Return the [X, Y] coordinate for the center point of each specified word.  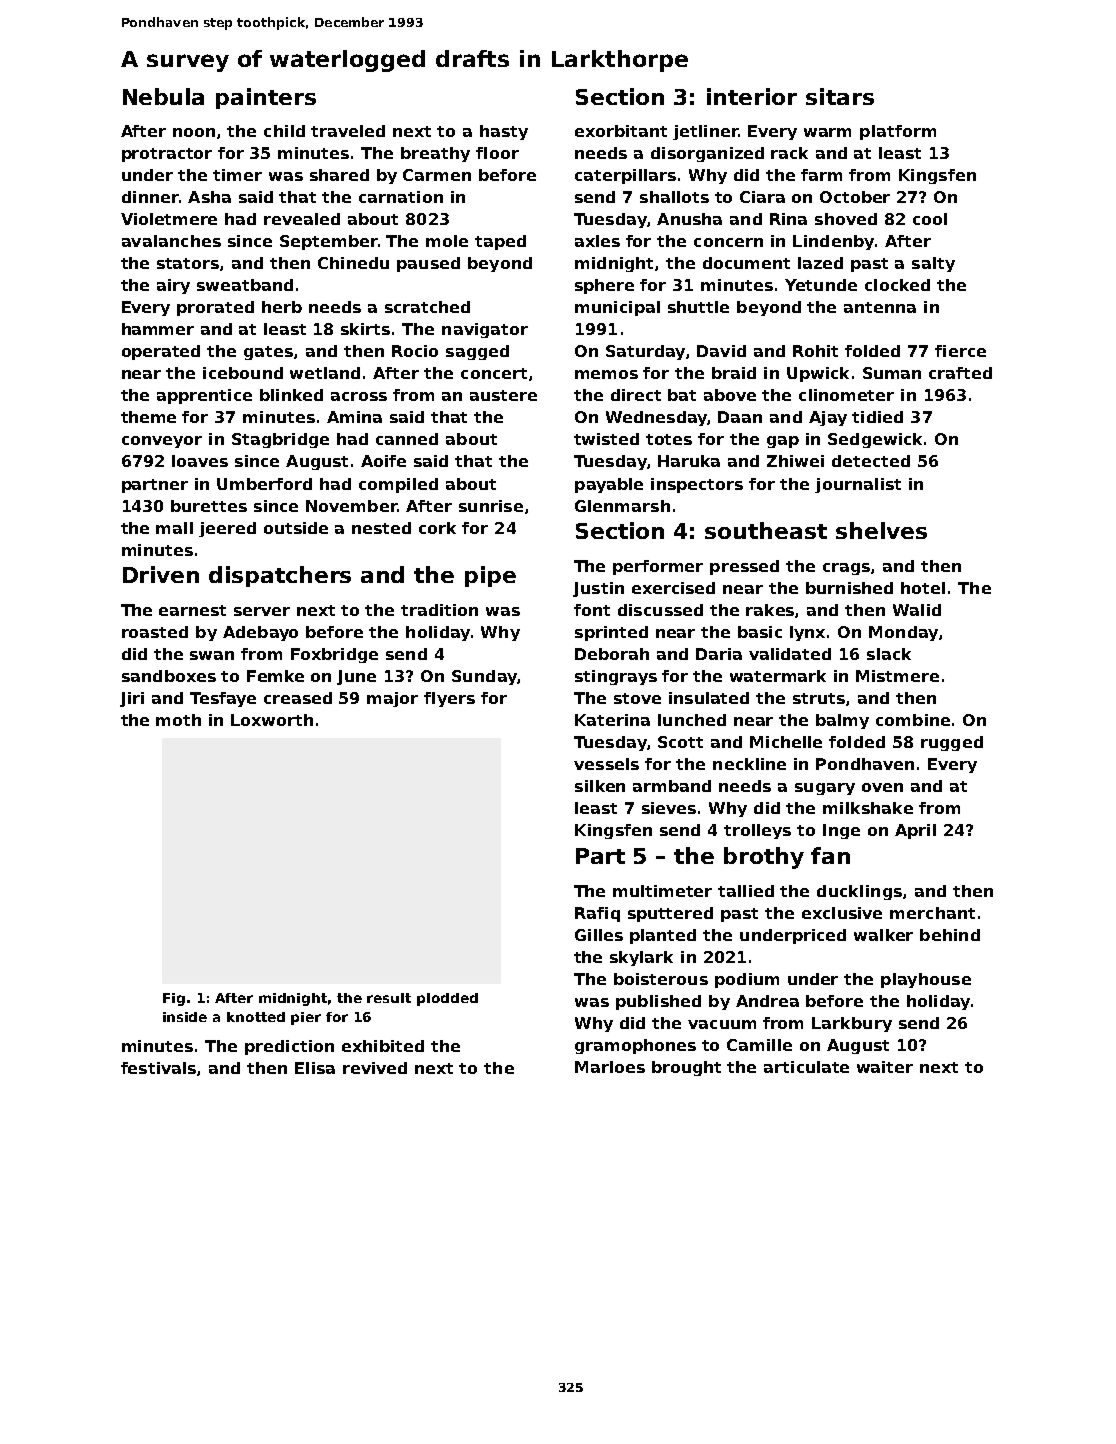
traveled [348, 131]
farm [821, 175]
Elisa [315, 1068]
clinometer [846, 395]
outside [296, 528]
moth [178, 720]
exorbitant [621, 131]
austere [503, 395]
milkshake [868, 808]
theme [148, 417]
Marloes [610, 1067]
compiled [398, 485]
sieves [669, 808]
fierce [960, 351]
